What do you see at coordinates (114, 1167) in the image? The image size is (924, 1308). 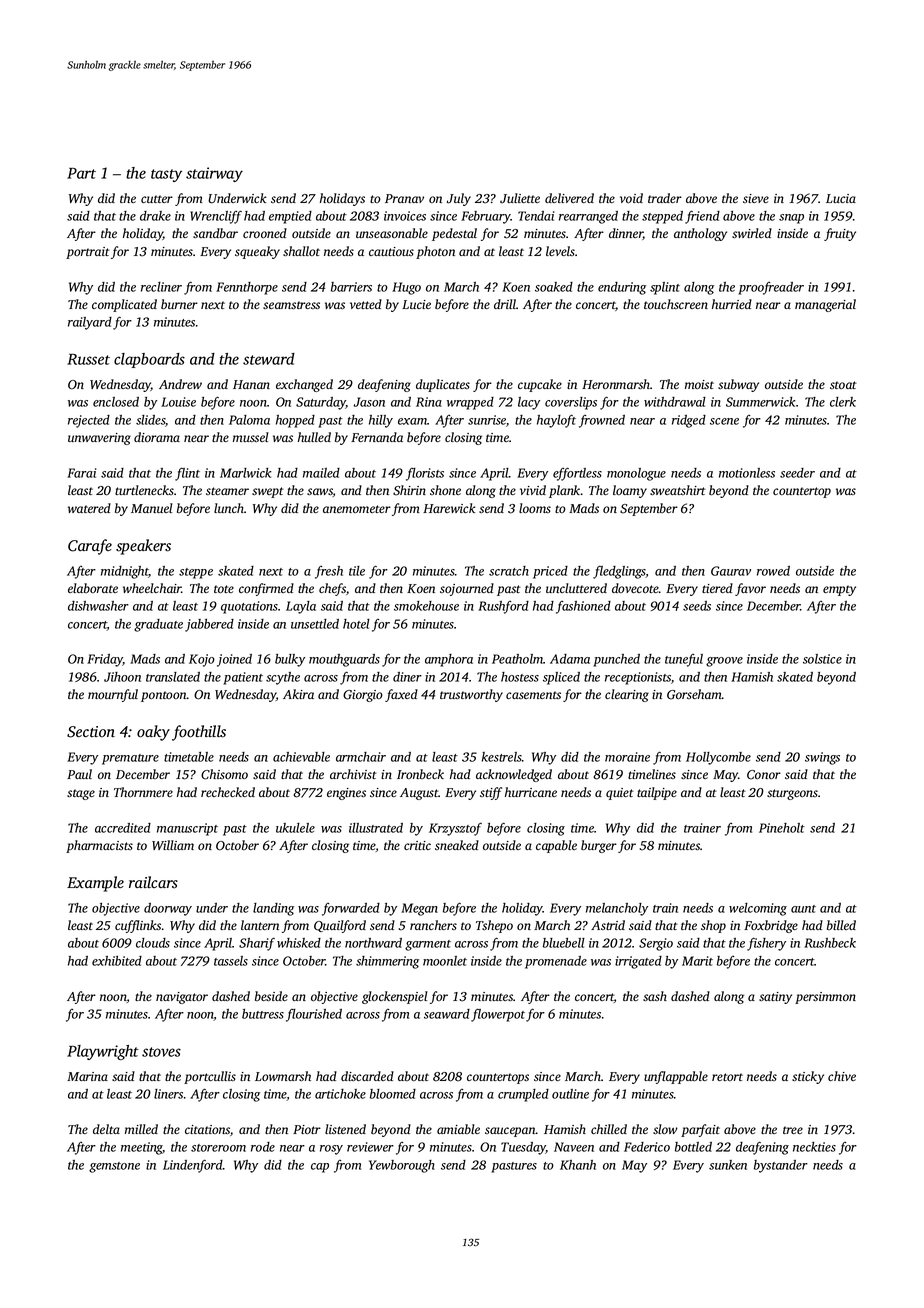 I see `gemstone` at bounding box center [114, 1167].
